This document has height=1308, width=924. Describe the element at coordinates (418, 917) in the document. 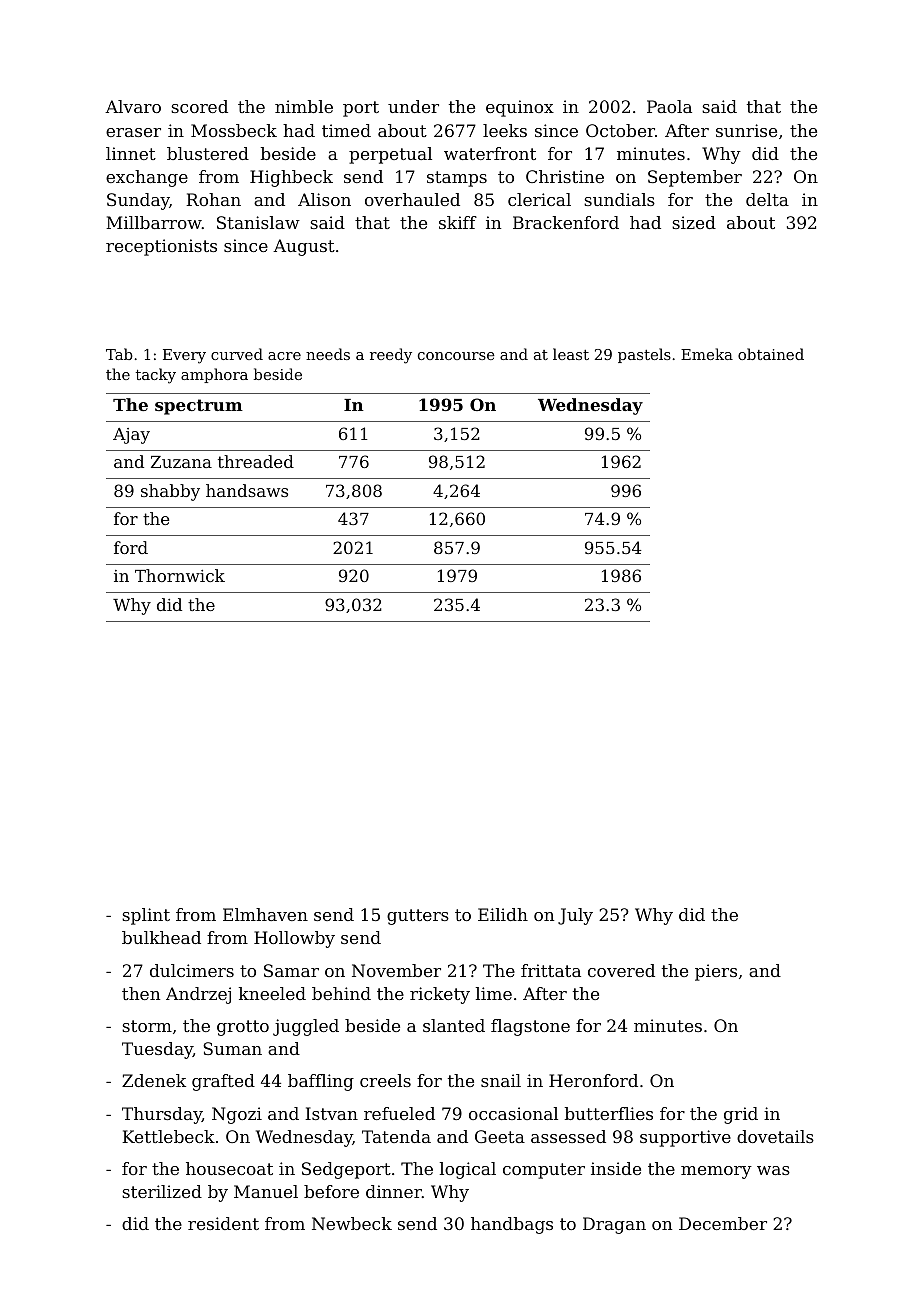

I see `gutters` at that location.
